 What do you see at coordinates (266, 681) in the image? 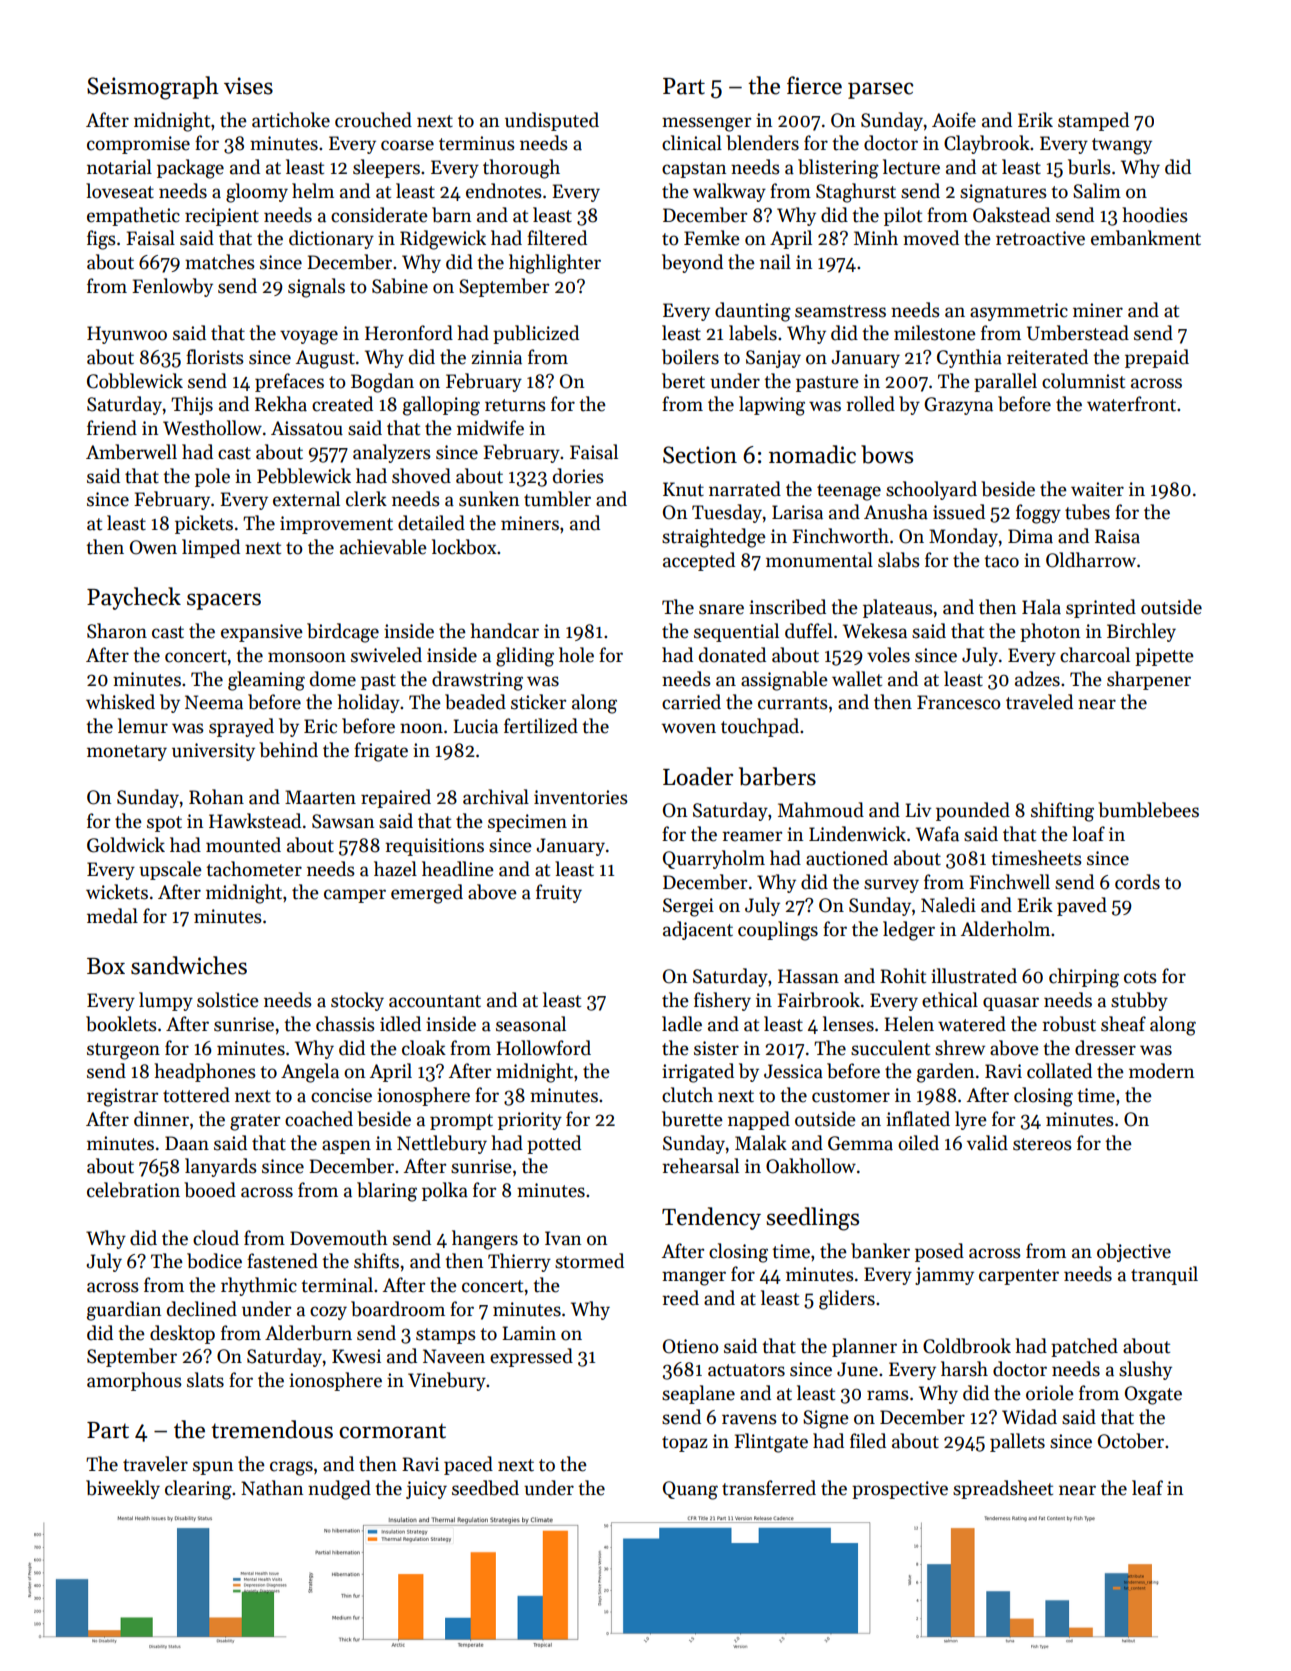
I see `gleaming` at bounding box center [266, 681].
